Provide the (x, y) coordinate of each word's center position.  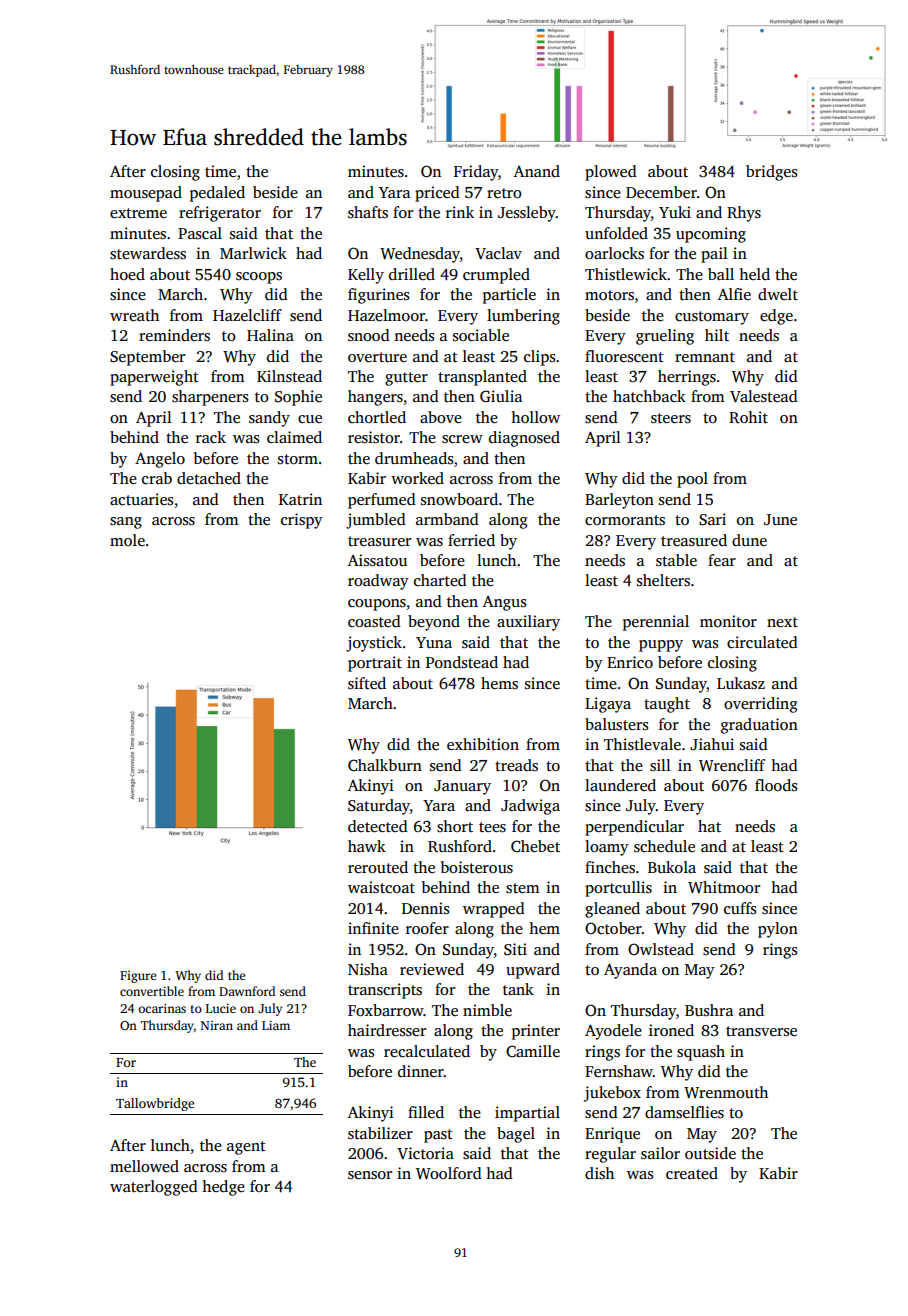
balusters (616, 724)
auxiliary (528, 623)
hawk (367, 846)
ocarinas (162, 1008)
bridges (771, 173)
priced (437, 194)
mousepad (146, 194)
